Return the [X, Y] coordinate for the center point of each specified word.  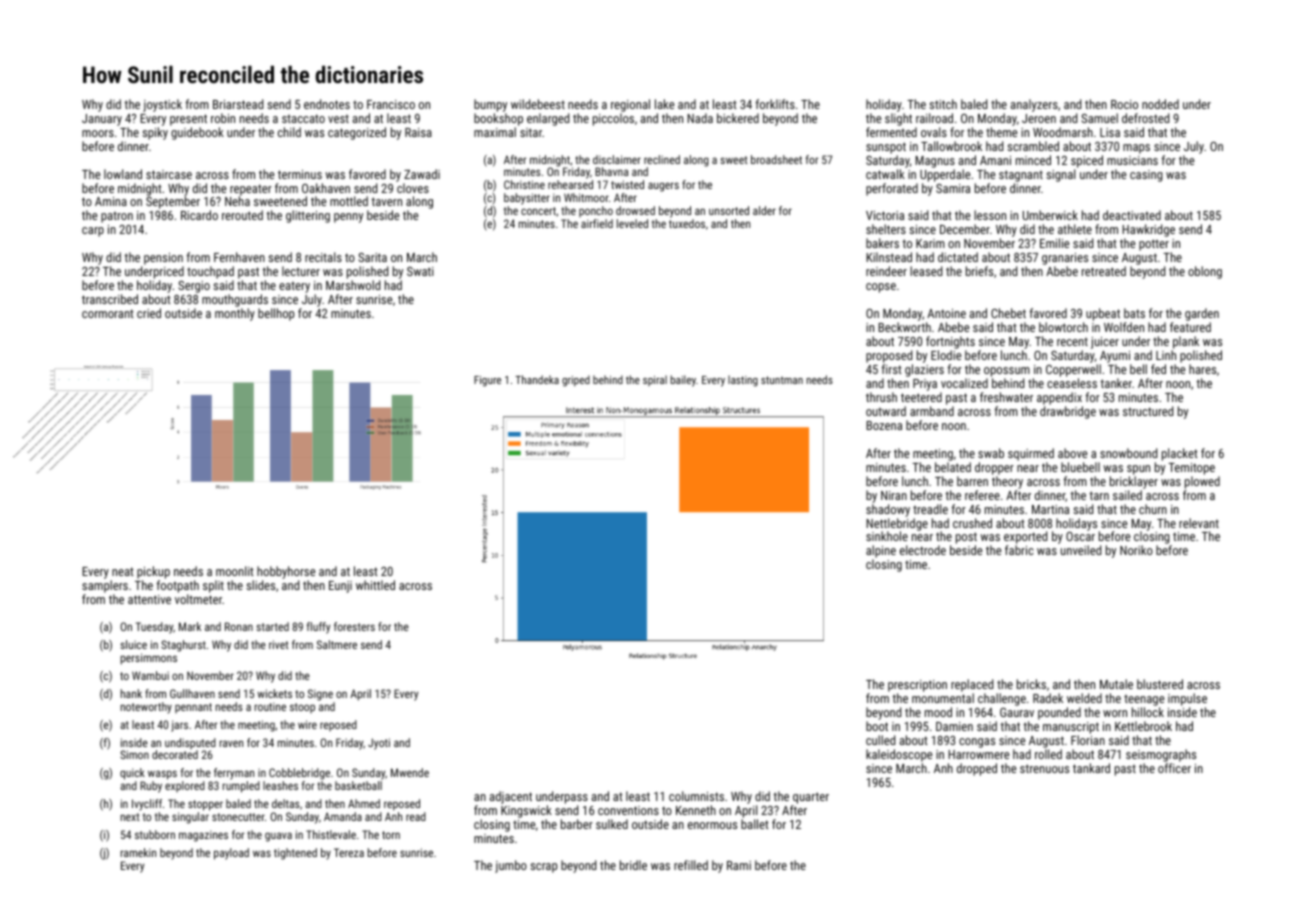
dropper [994, 468]
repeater [251, 190]
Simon [134, 754]
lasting [743, 381]
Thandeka [537, 379]
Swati [420, 271]
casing [1146, 176]
